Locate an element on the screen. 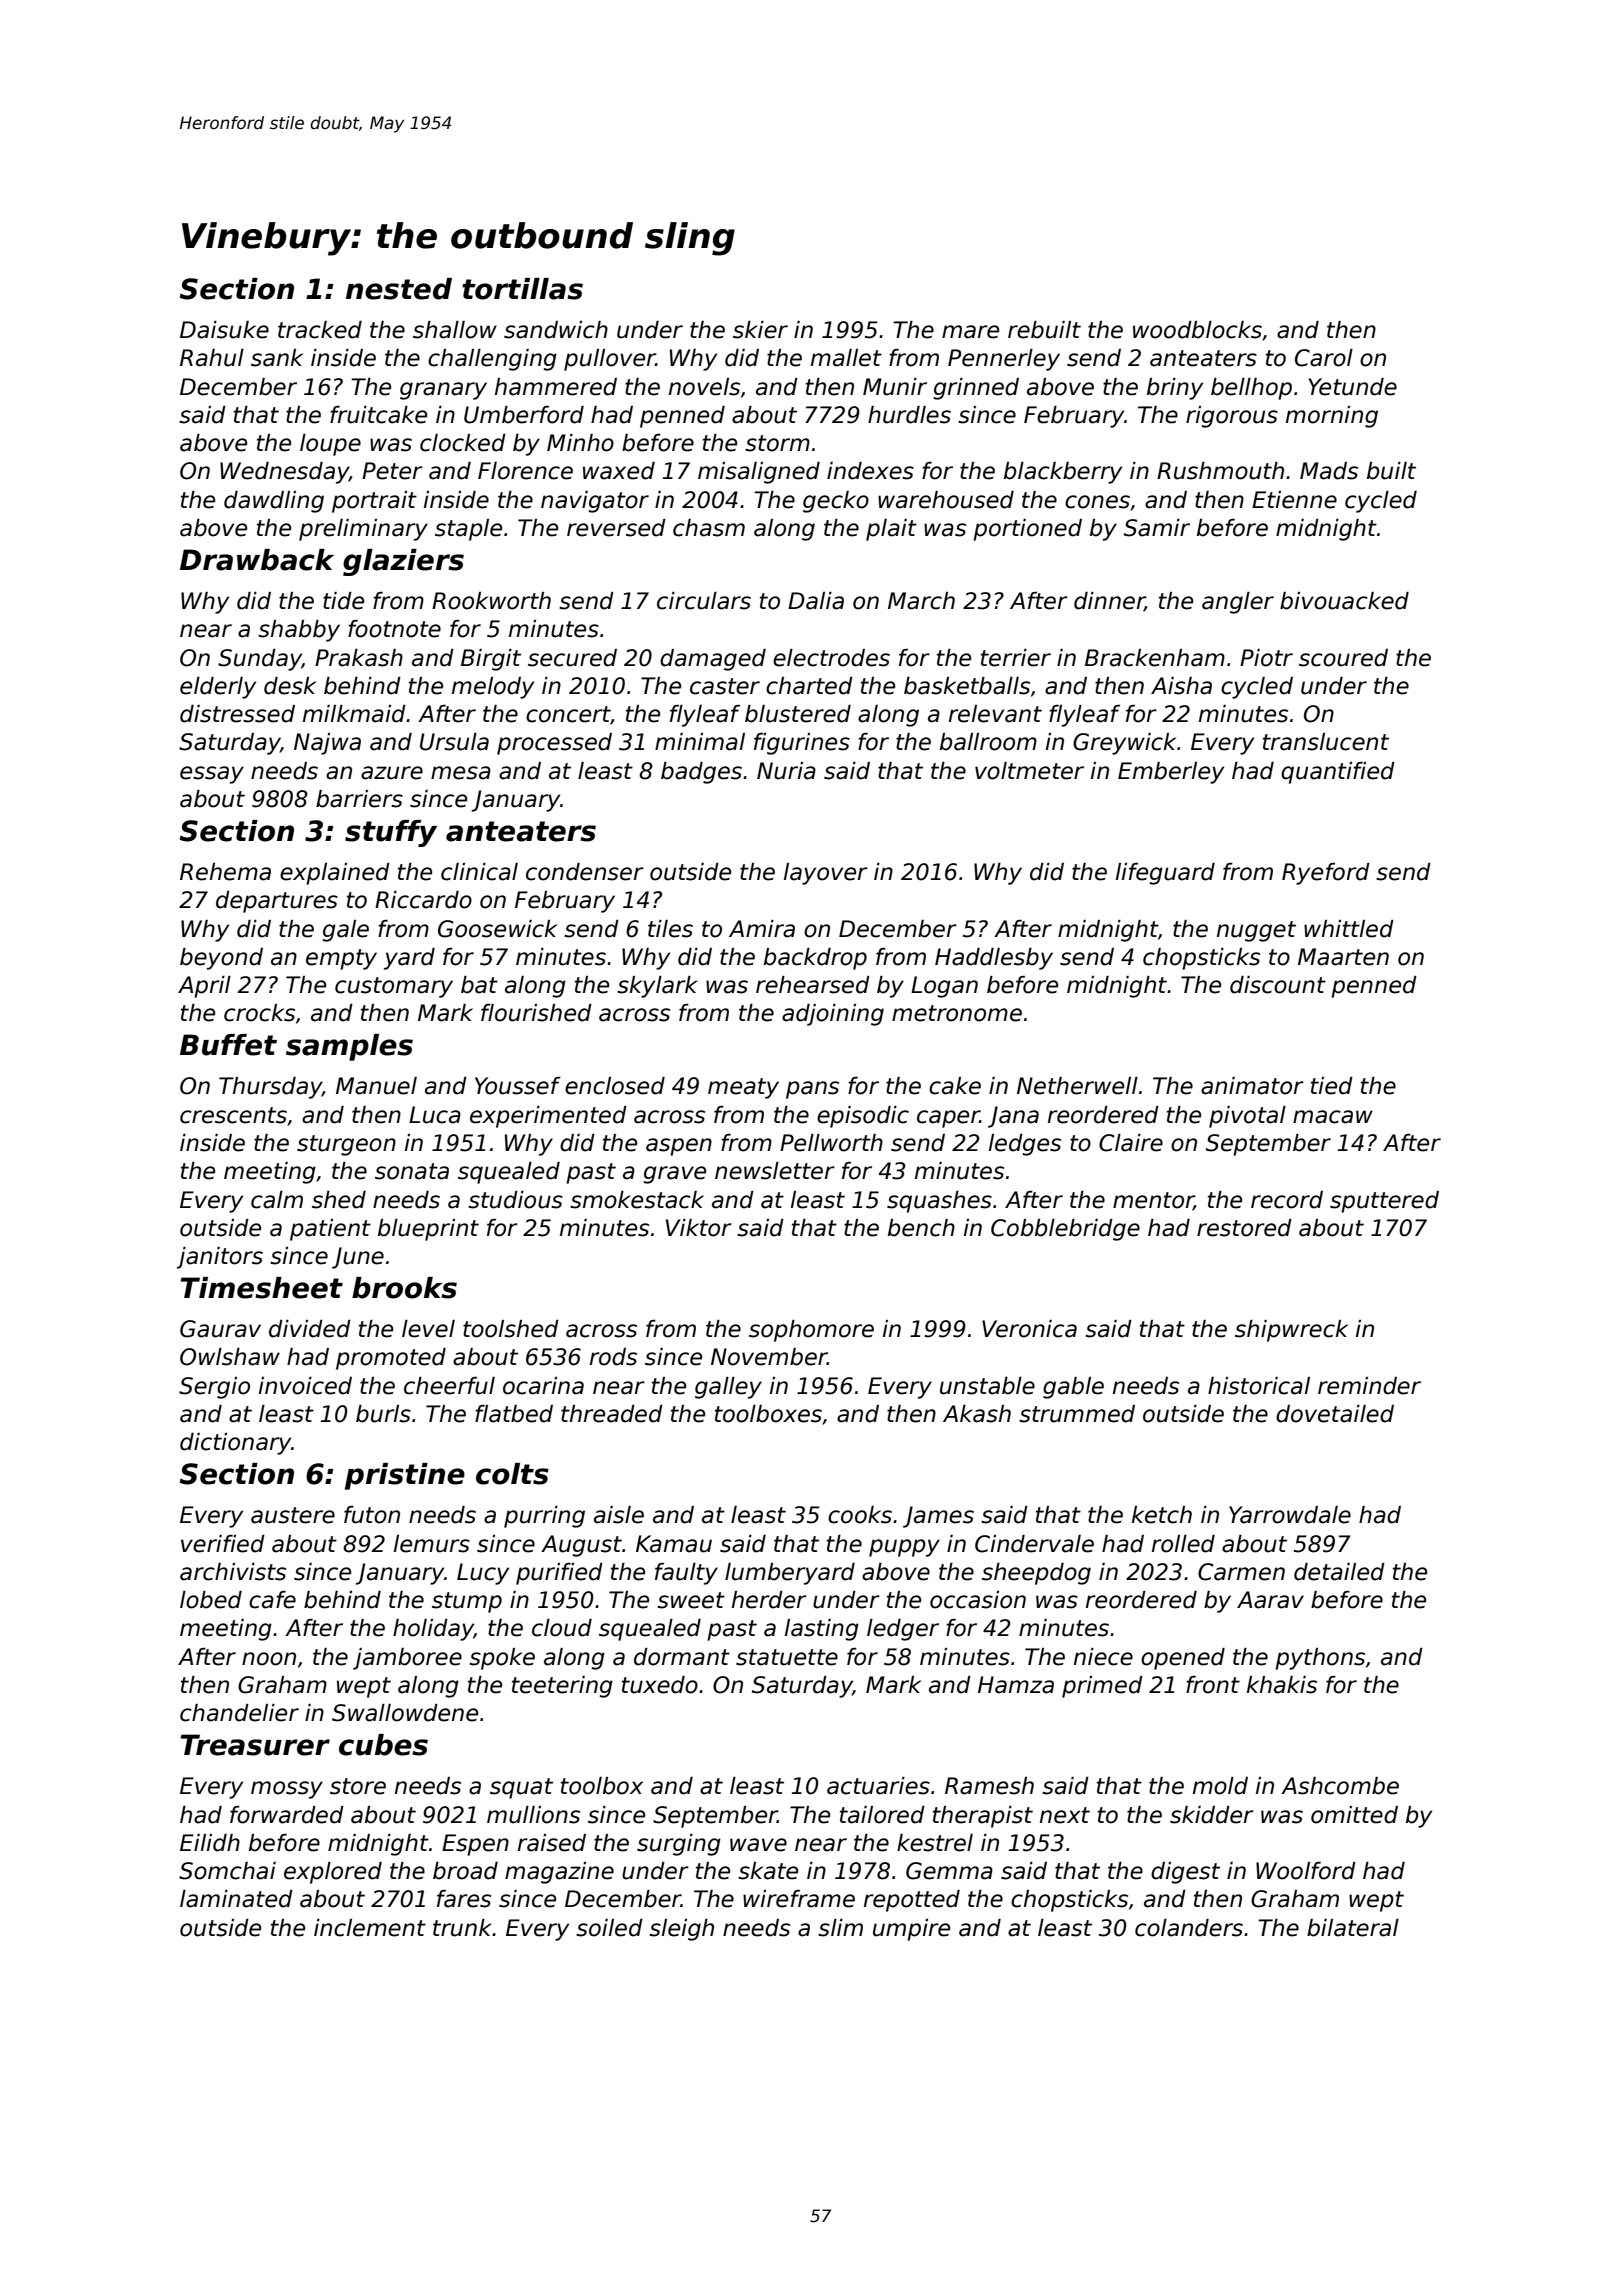 This screenshot has height=2292, width=1620. mesa is located at coordinates (461, 773).
